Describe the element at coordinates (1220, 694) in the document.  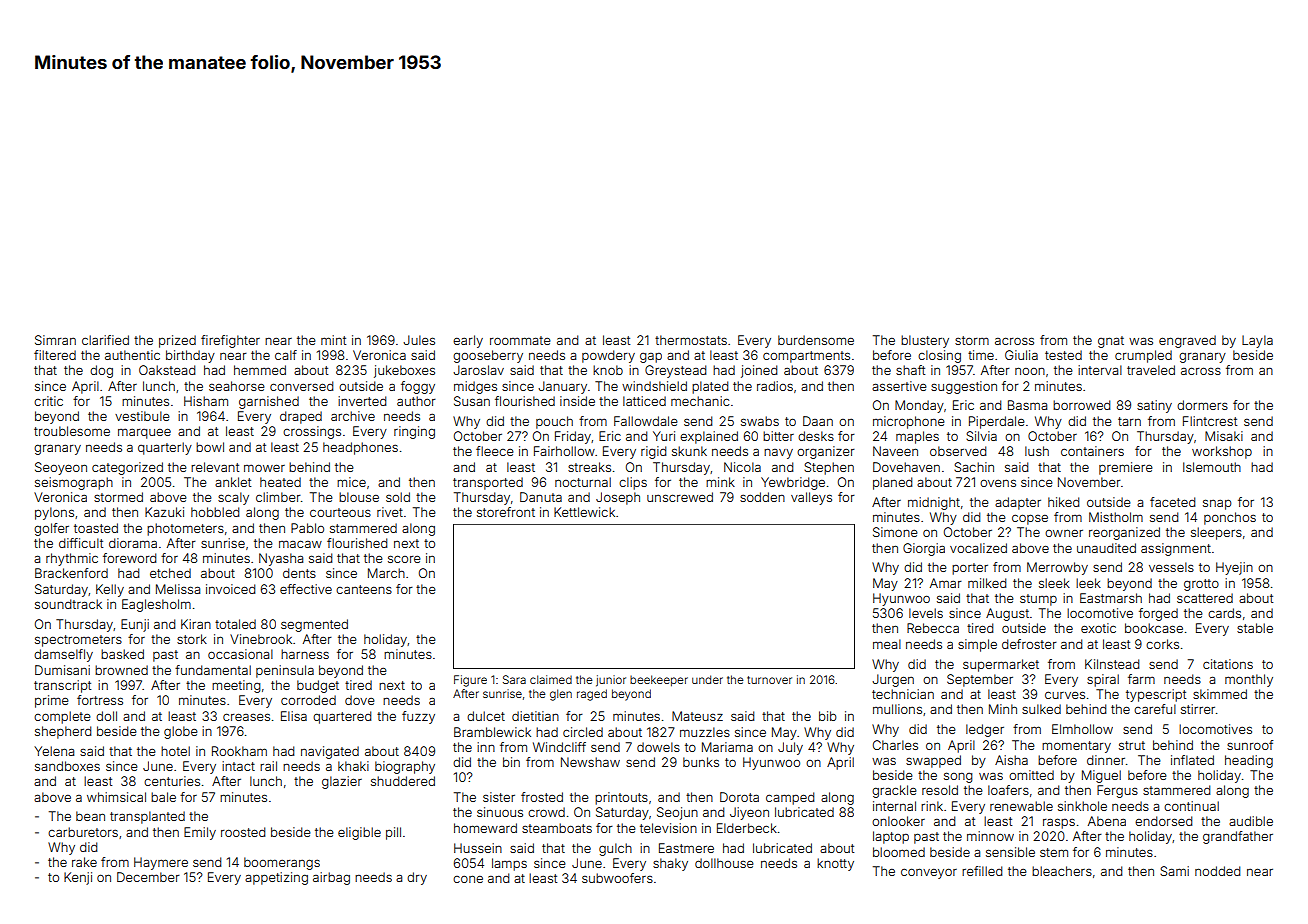
I see `skimmed` at that location.
